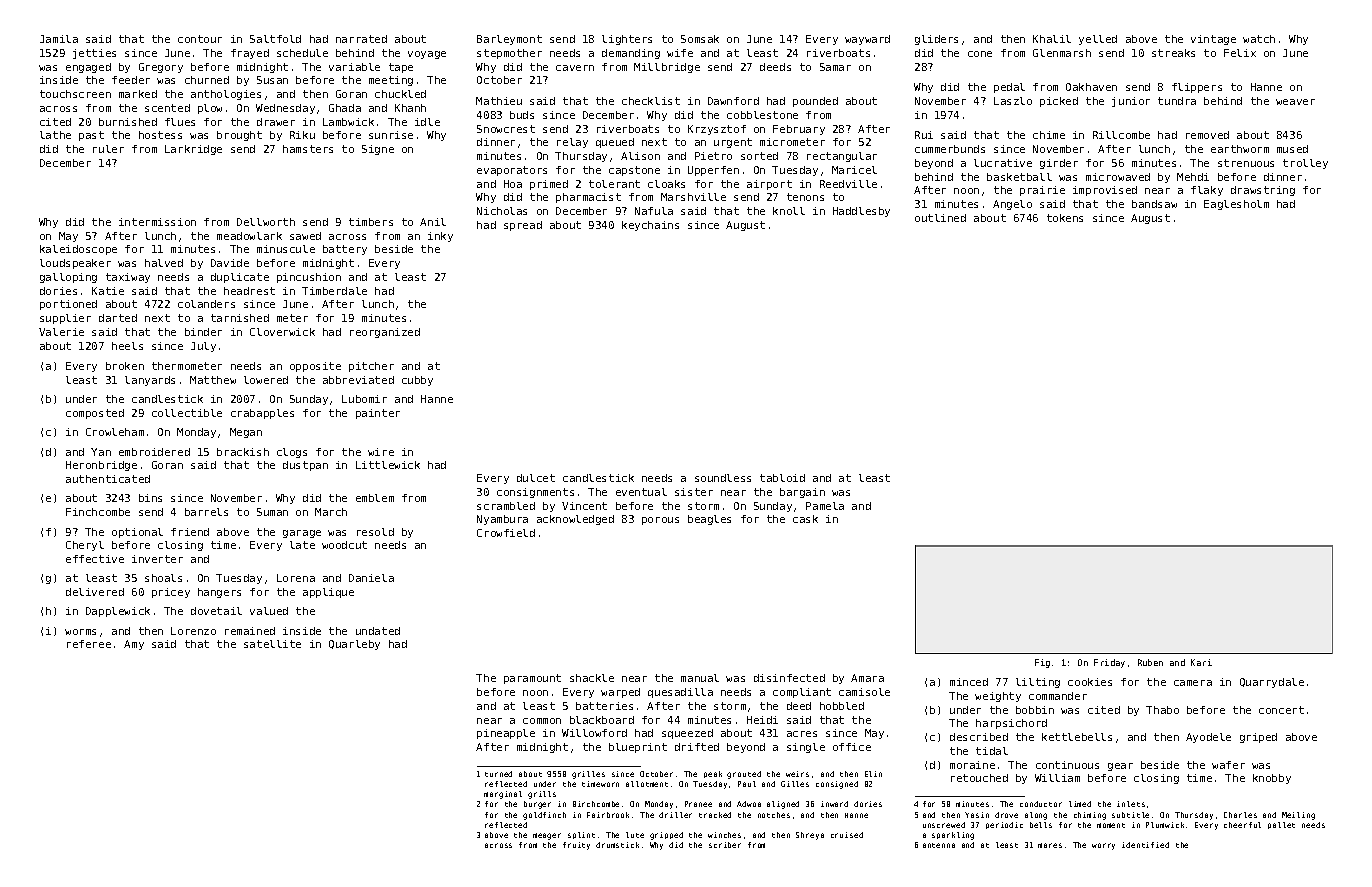 The height and width of the screenshot is (887, 1372). What do you see at coordinates (509, 40) in the screenshot?
I see `Barleymont` at bounding box center [509, 40].
